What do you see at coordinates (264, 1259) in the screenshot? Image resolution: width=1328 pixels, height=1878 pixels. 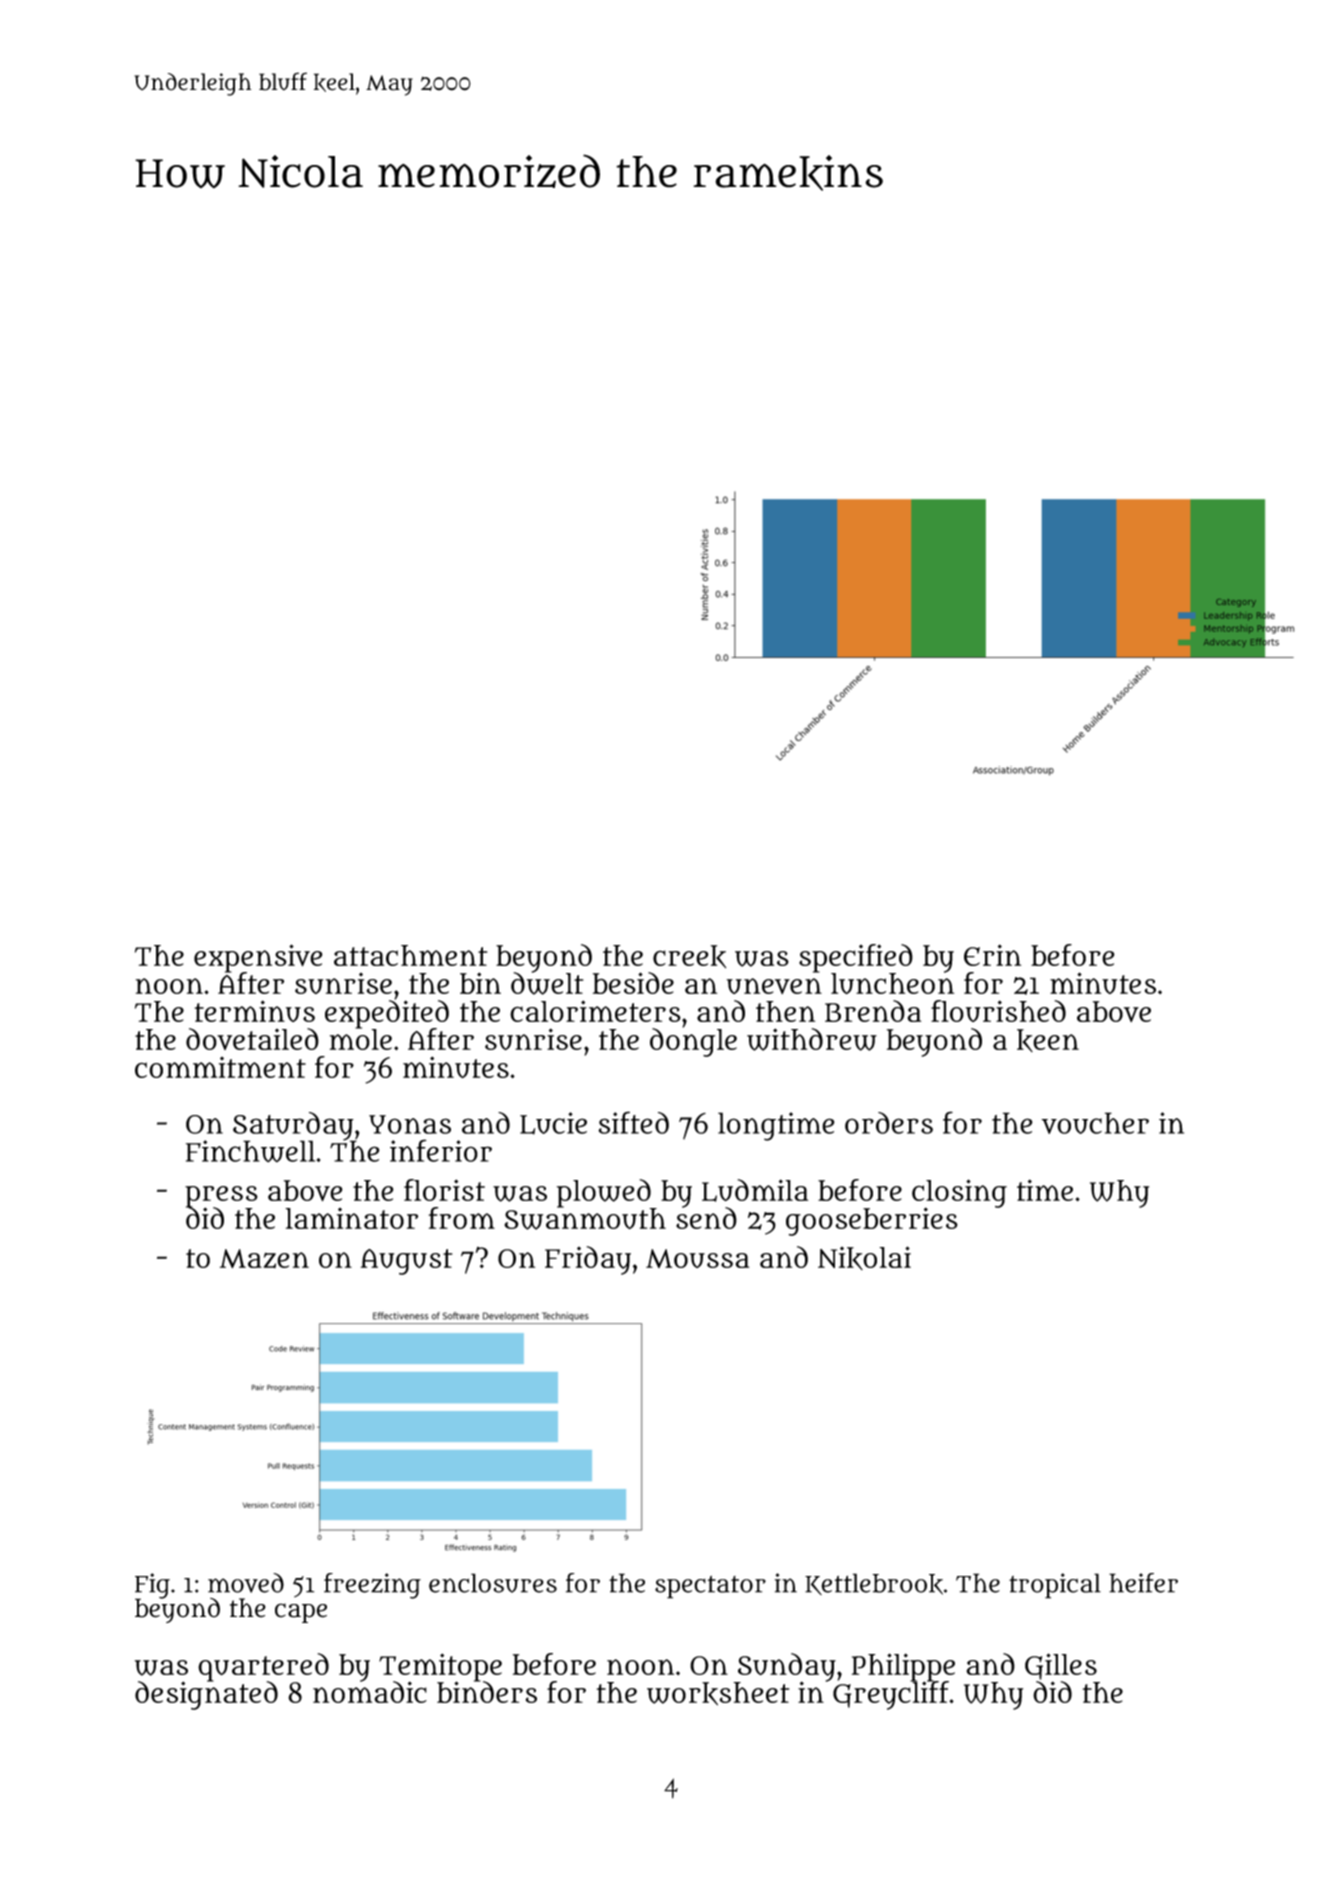 I see `Mazen` at bounding box center [264, 1259].
